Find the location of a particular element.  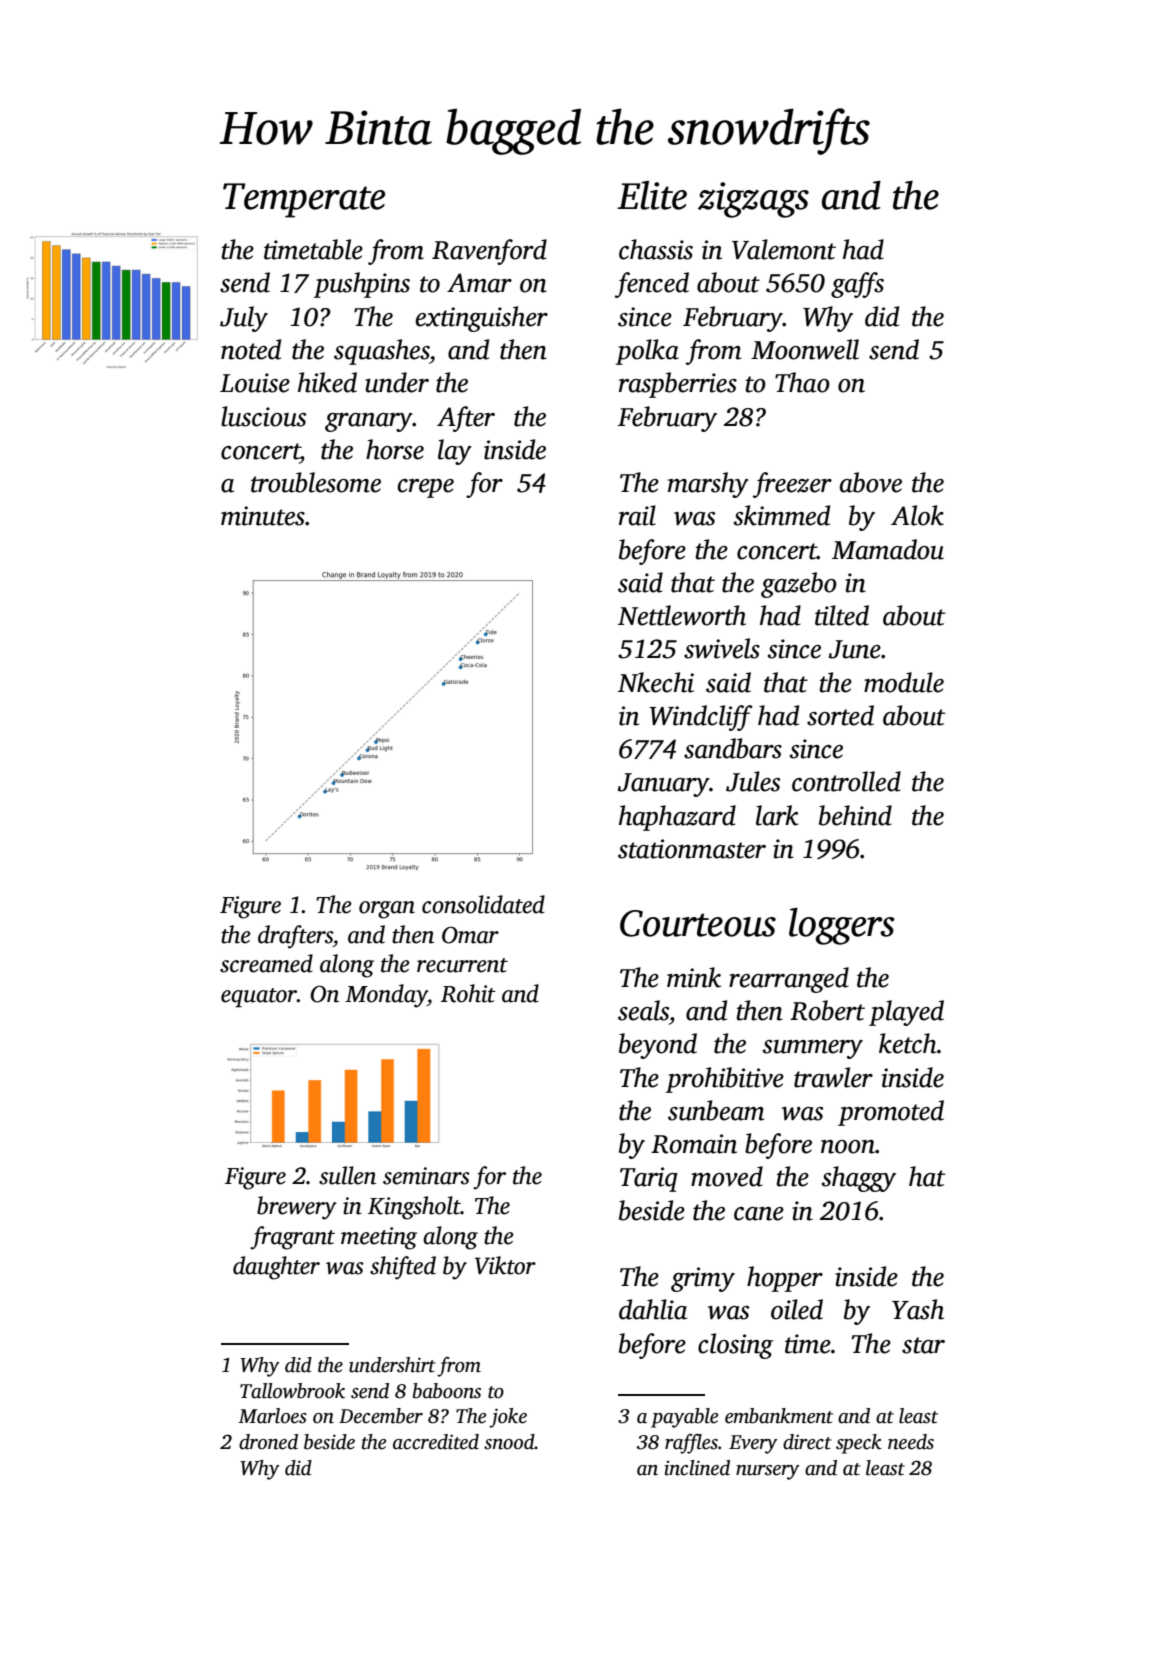

Elite is located at coordinates (652, 195).
